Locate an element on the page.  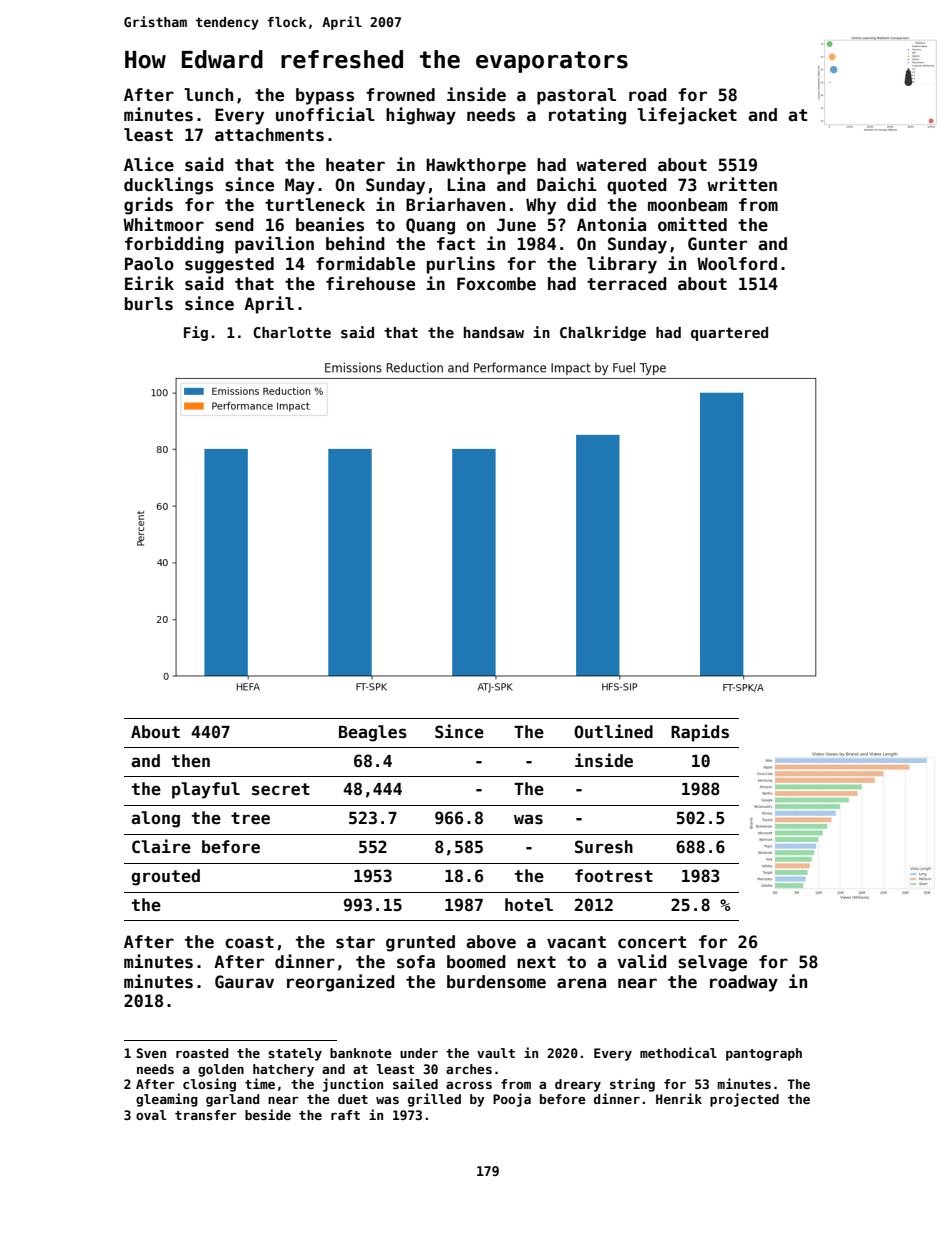
oval is located at coordinates (151, 1115).
